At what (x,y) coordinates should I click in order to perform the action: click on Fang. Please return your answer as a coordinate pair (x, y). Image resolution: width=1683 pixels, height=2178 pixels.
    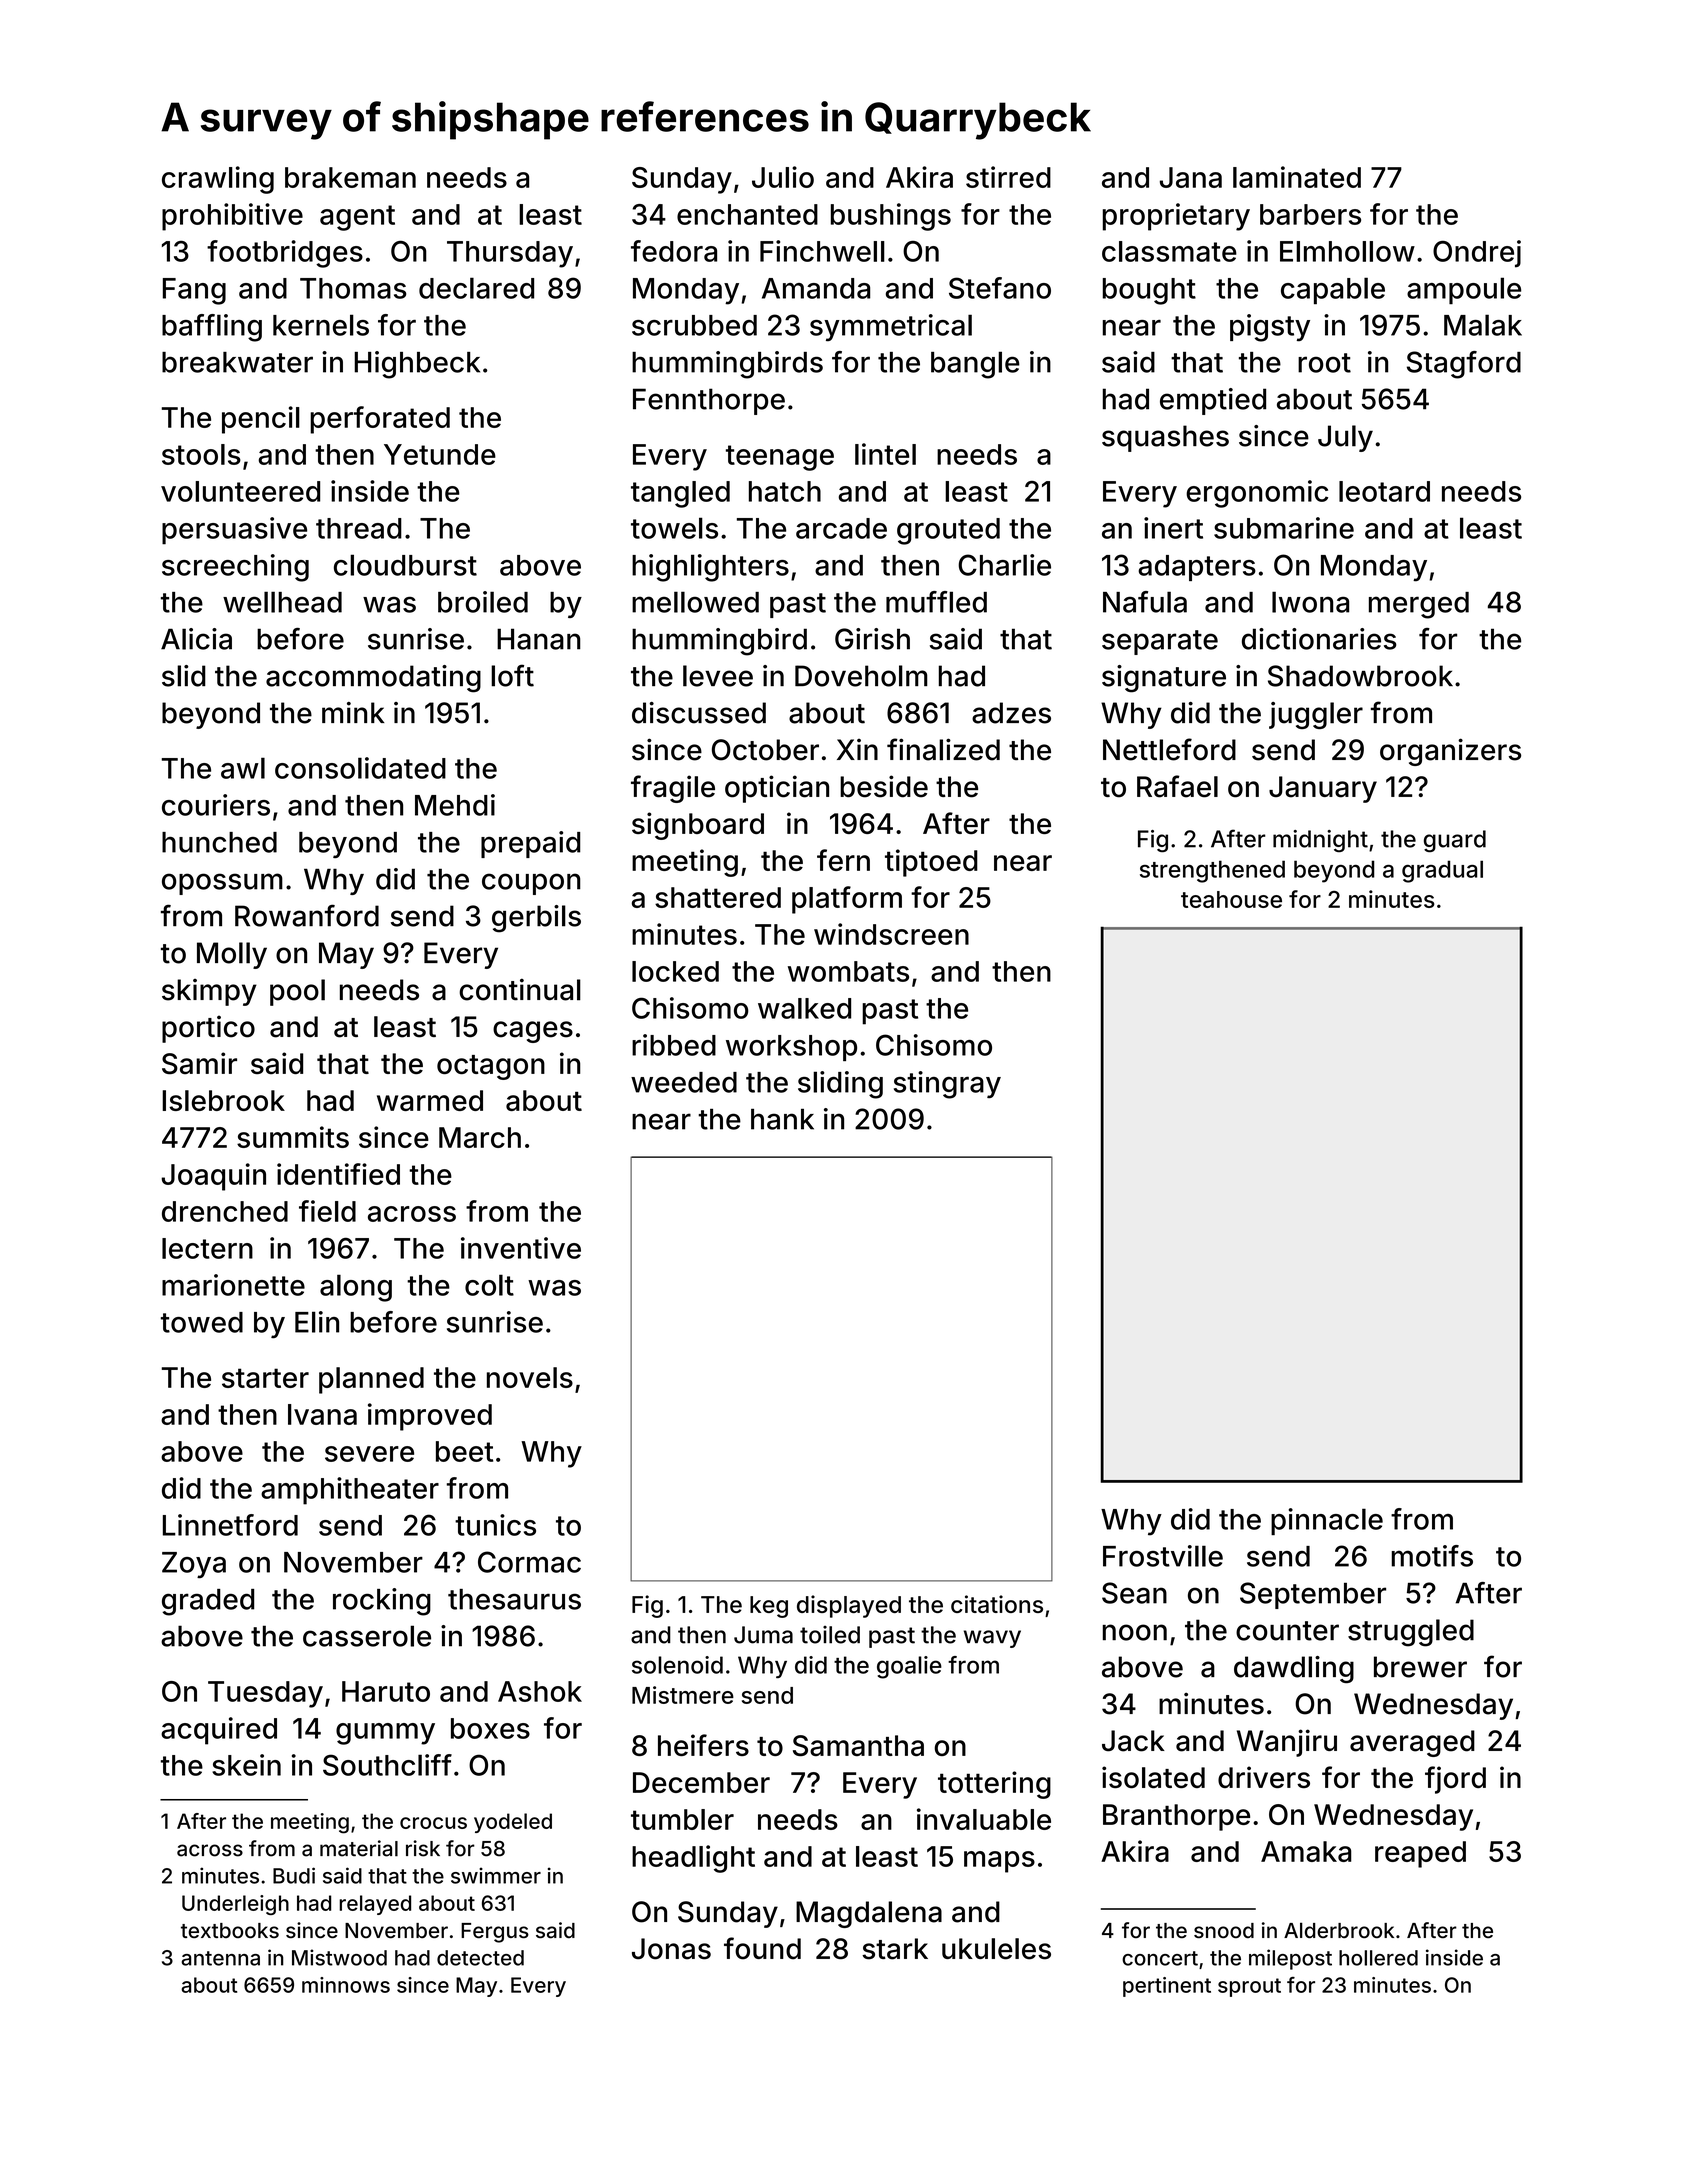
    Looking at the image, I should click on (194, 291).
